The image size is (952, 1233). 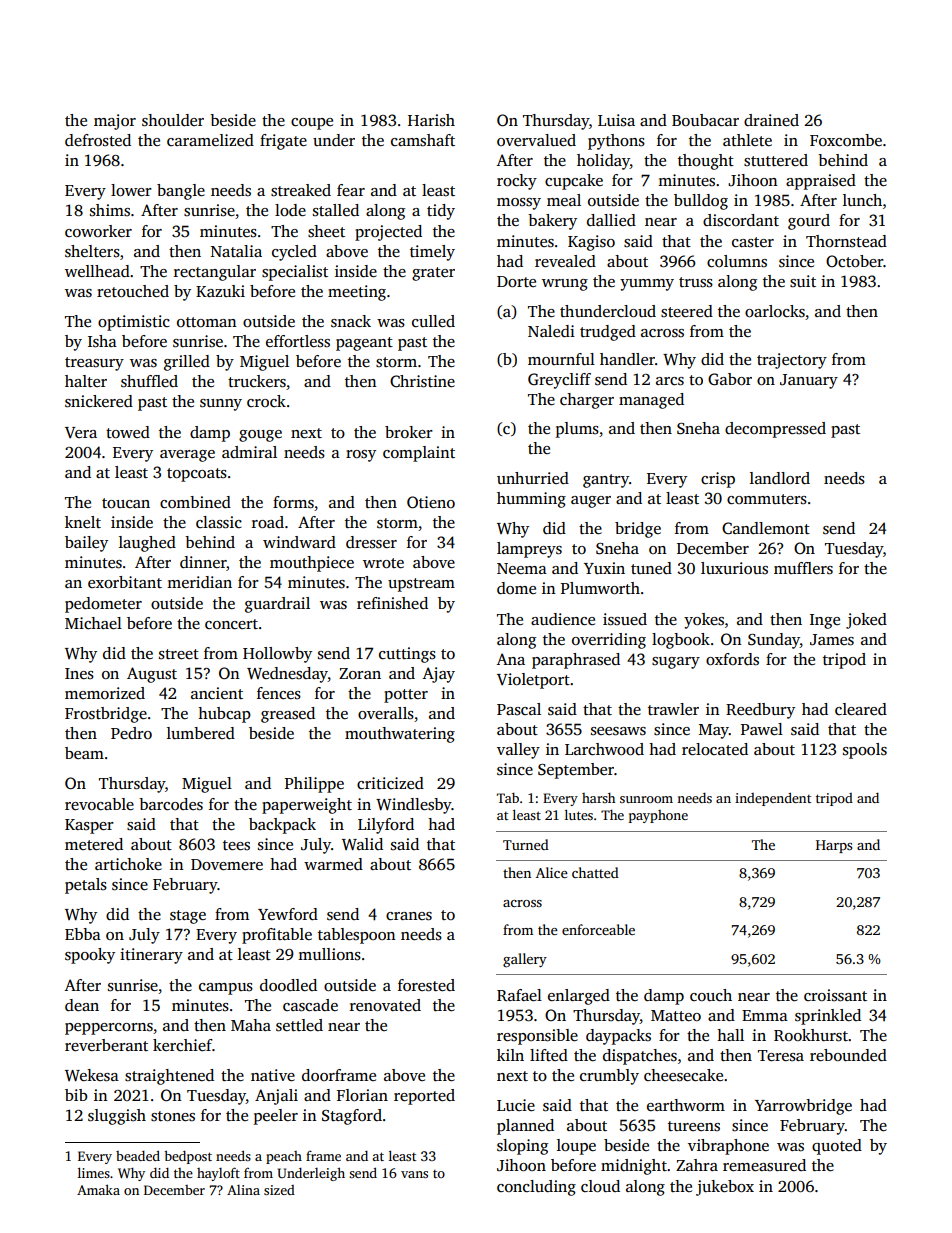 I want to click on coworker, so click(x=98, y=231).
